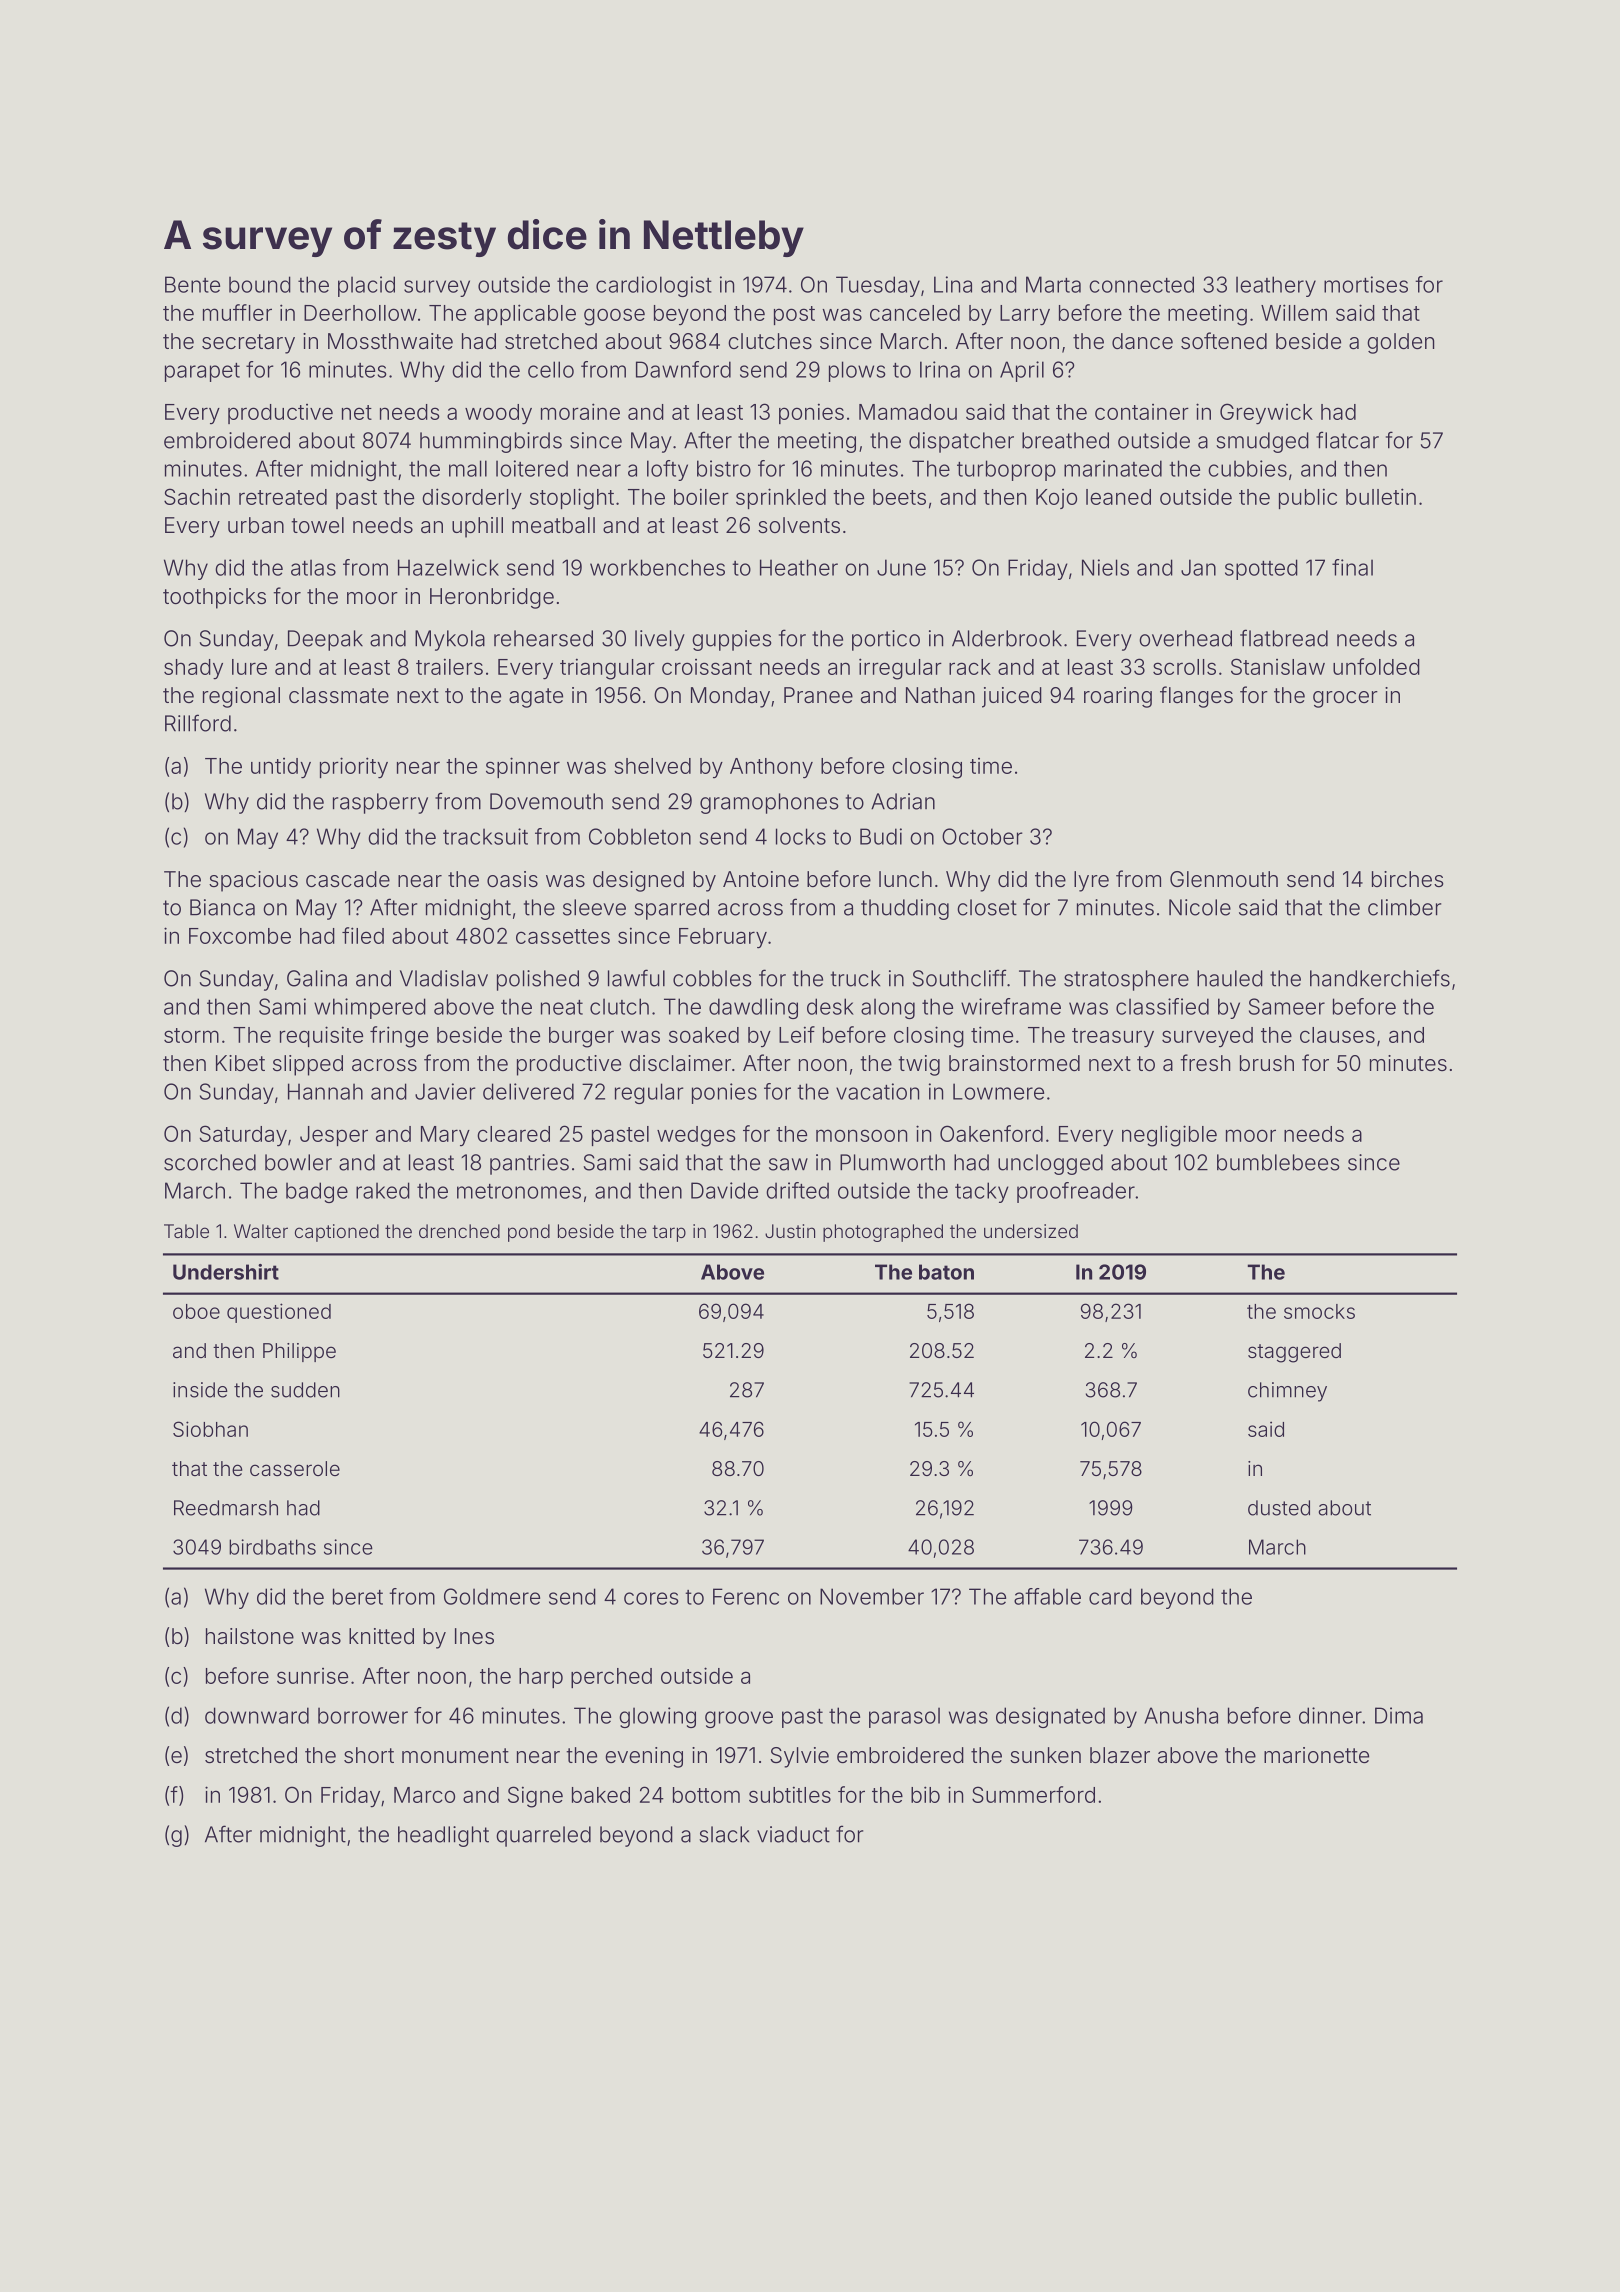  What do you see at coordinates (1076, 1192) in the document?
I see `proofreader` at bounding box center [1076, 1192].
